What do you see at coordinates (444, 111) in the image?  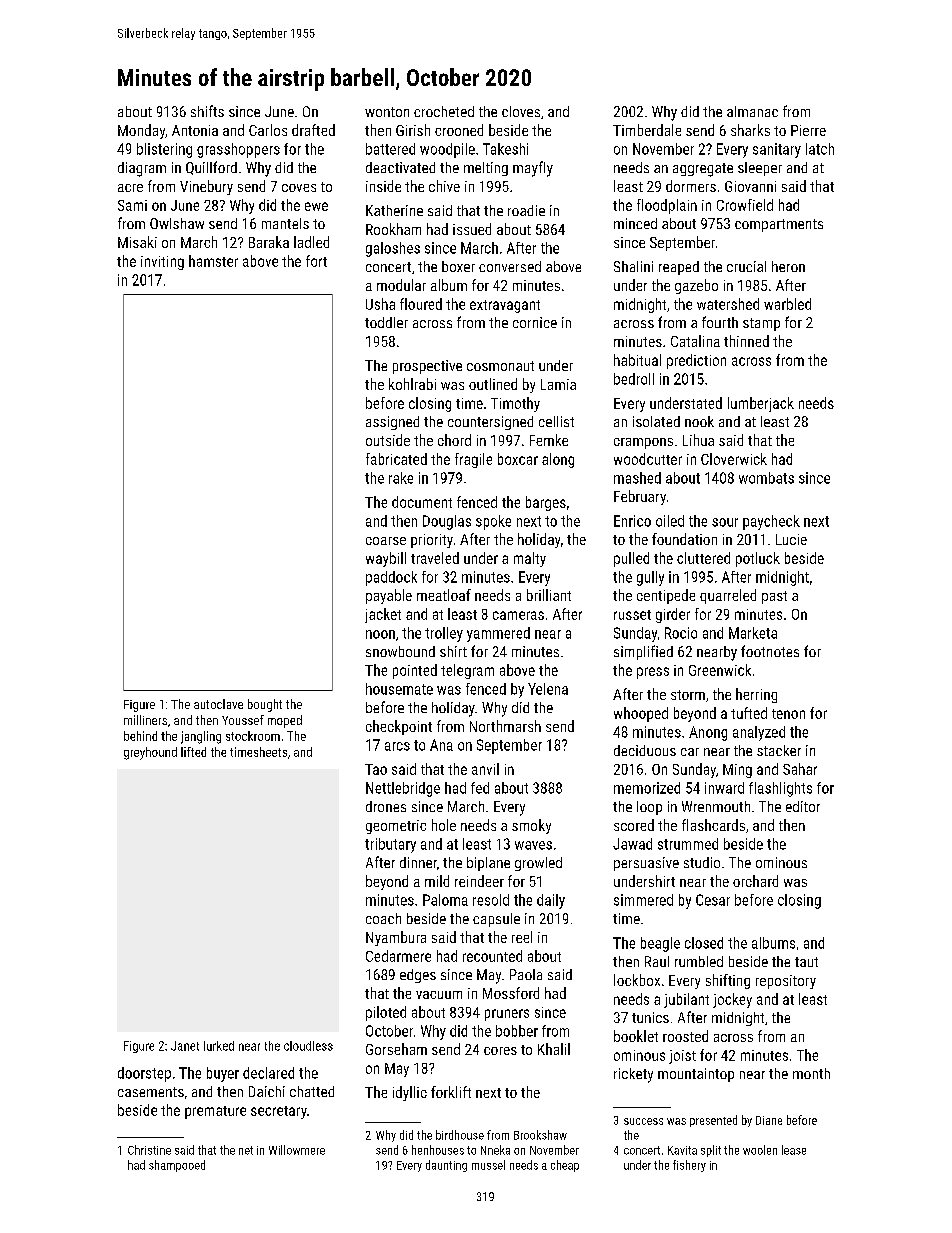 I see `crocheted` at bounding box center [444, 111].
